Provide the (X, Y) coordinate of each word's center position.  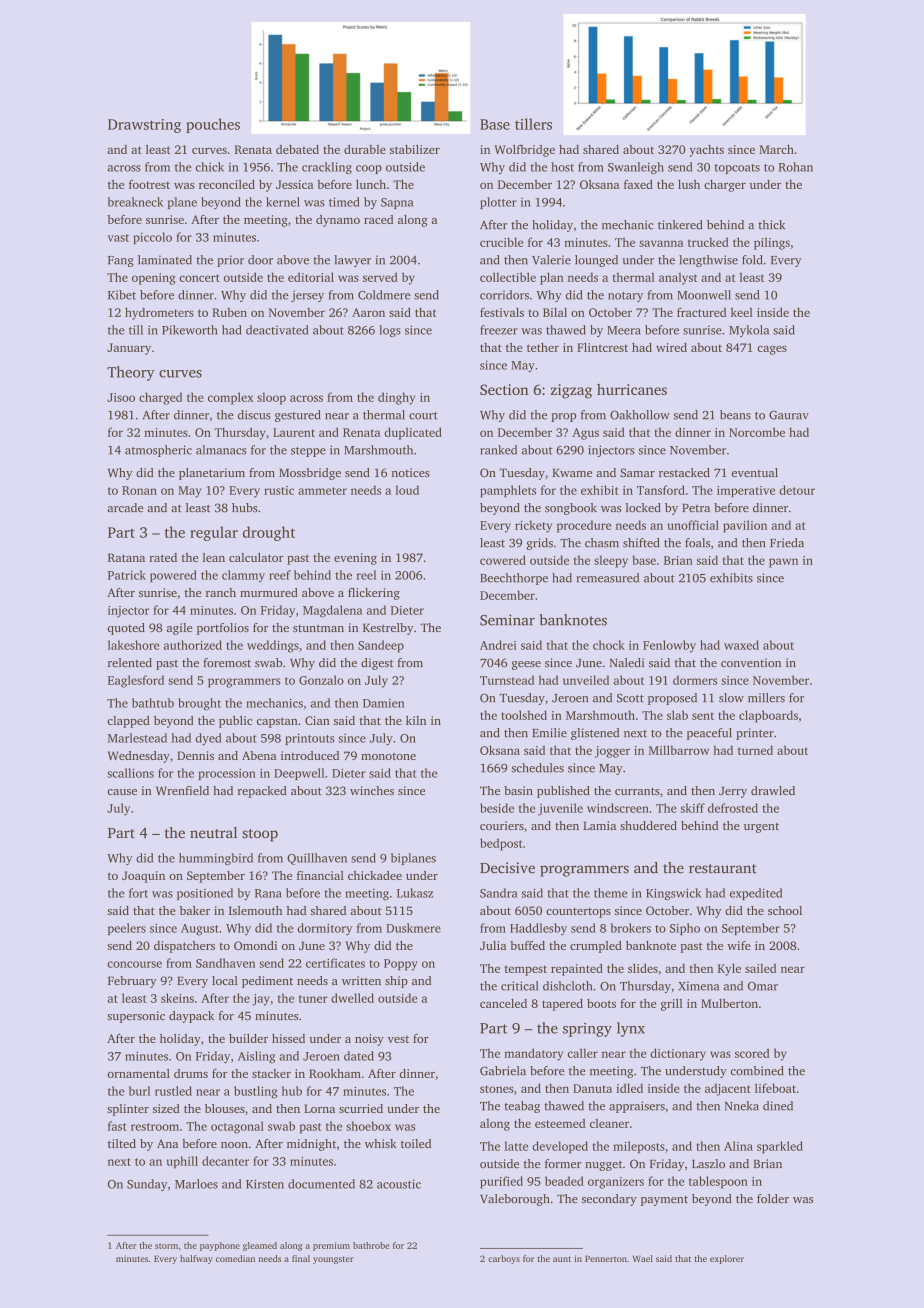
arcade (125, 508)
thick (771, 225)
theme (610, 893)
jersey (307, 296)
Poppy (401, 965)
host (562, 167)
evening (355, 559)
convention (751, 663)
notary (625, 297)
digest (377, 664)
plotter (498, 203)
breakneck (135, 202)
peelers (127, 929)
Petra (696, 508)
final (301, 1258)
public (235, 722)
